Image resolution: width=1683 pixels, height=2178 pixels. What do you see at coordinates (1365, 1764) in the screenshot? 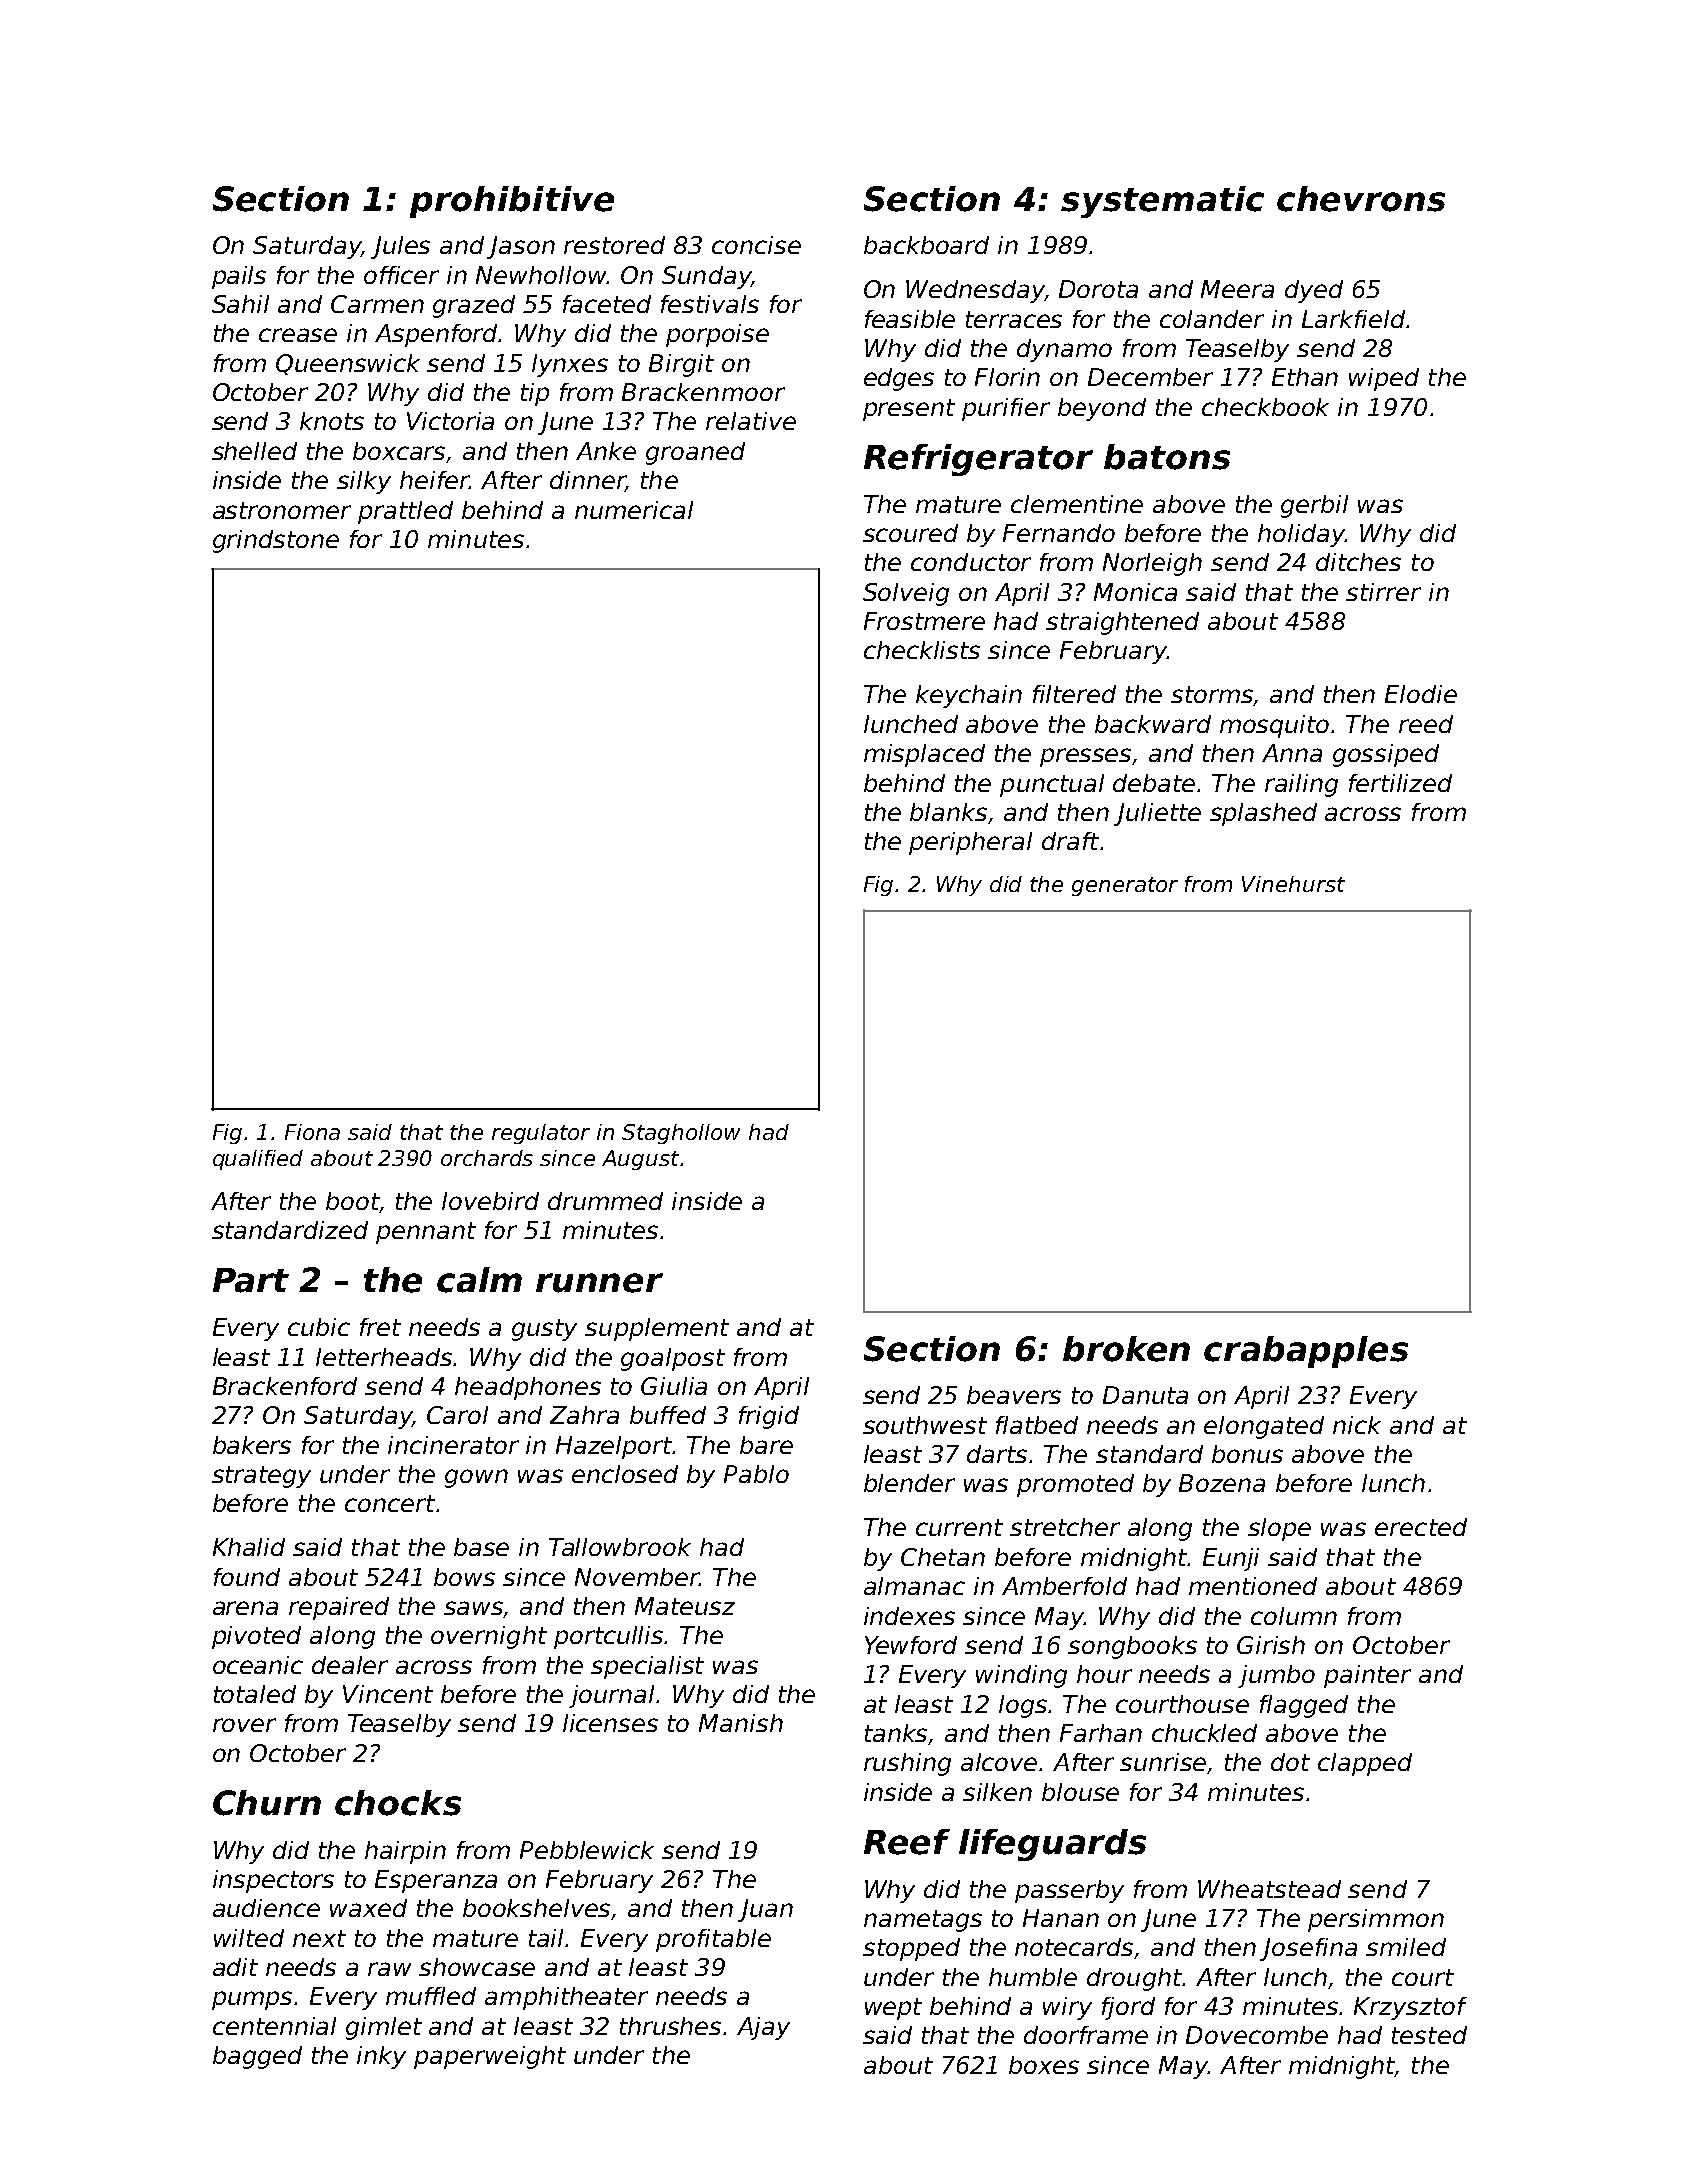
I see `clapped` at bounding box center [1365, 1764].
